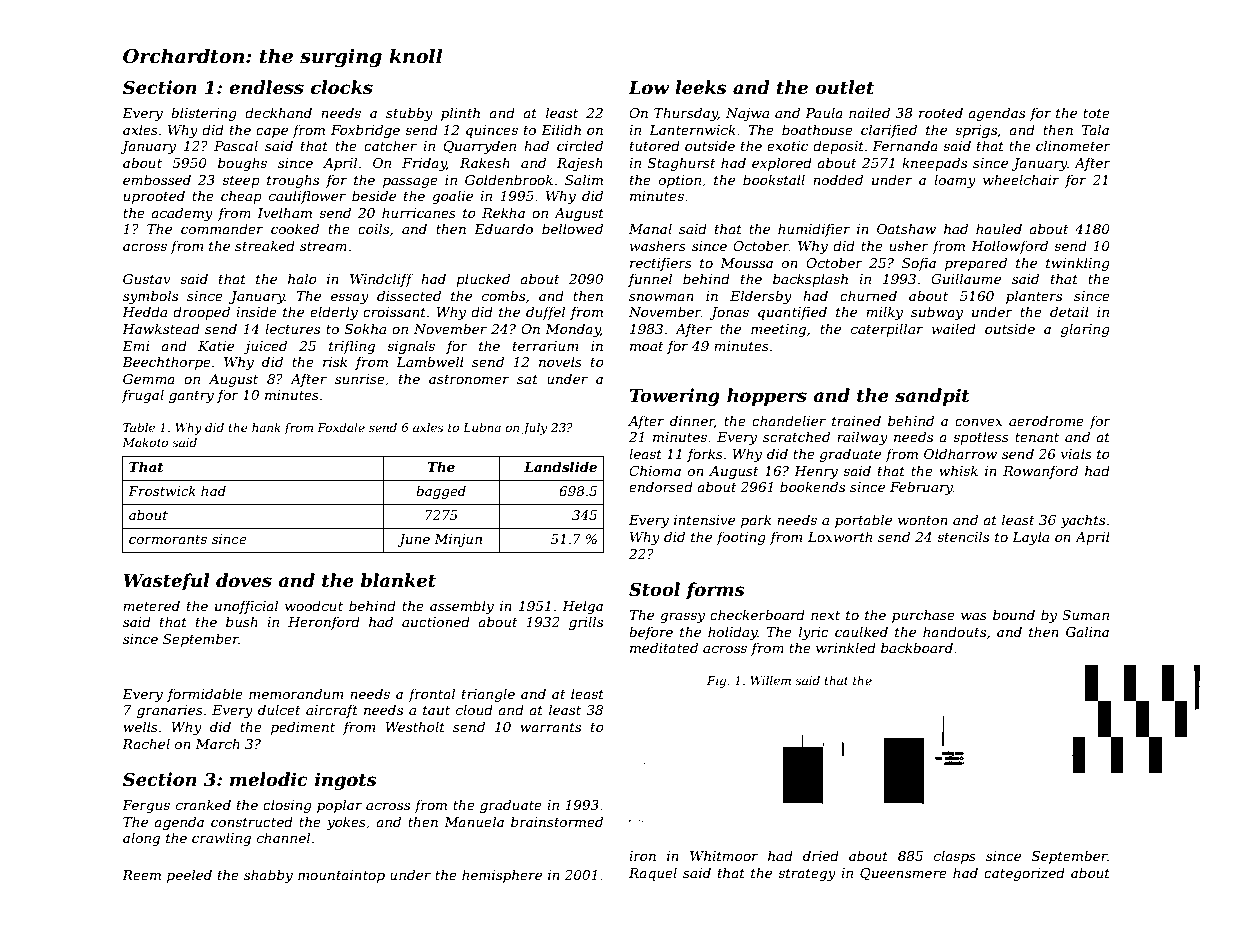 The image size is (1233, 952). What do you see at coordinates (268, 876) in the screenshot?
I see `shabby` at bounding box center [268, 876].
